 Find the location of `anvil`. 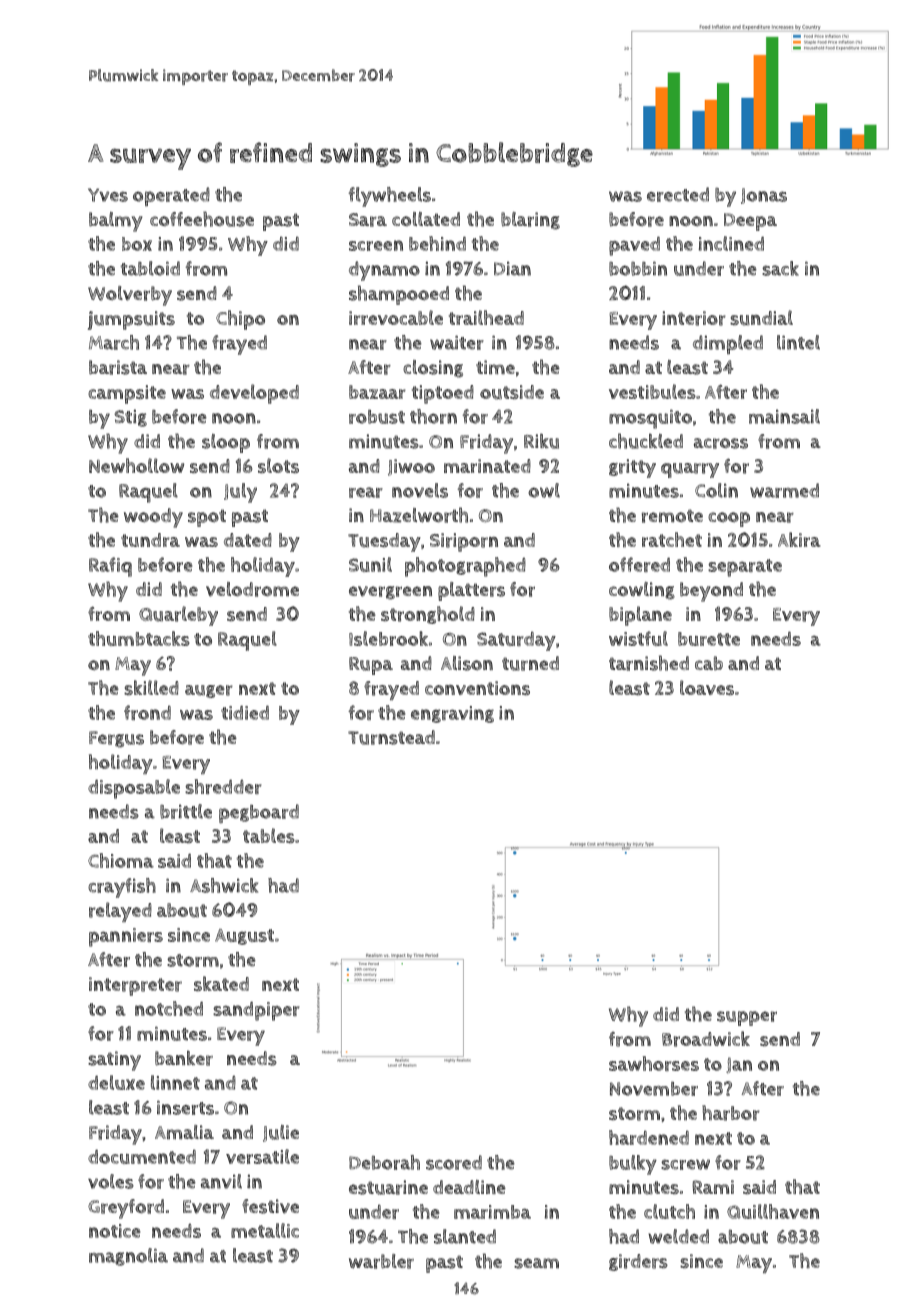

anvil is located at coordinates (221, 1181).
